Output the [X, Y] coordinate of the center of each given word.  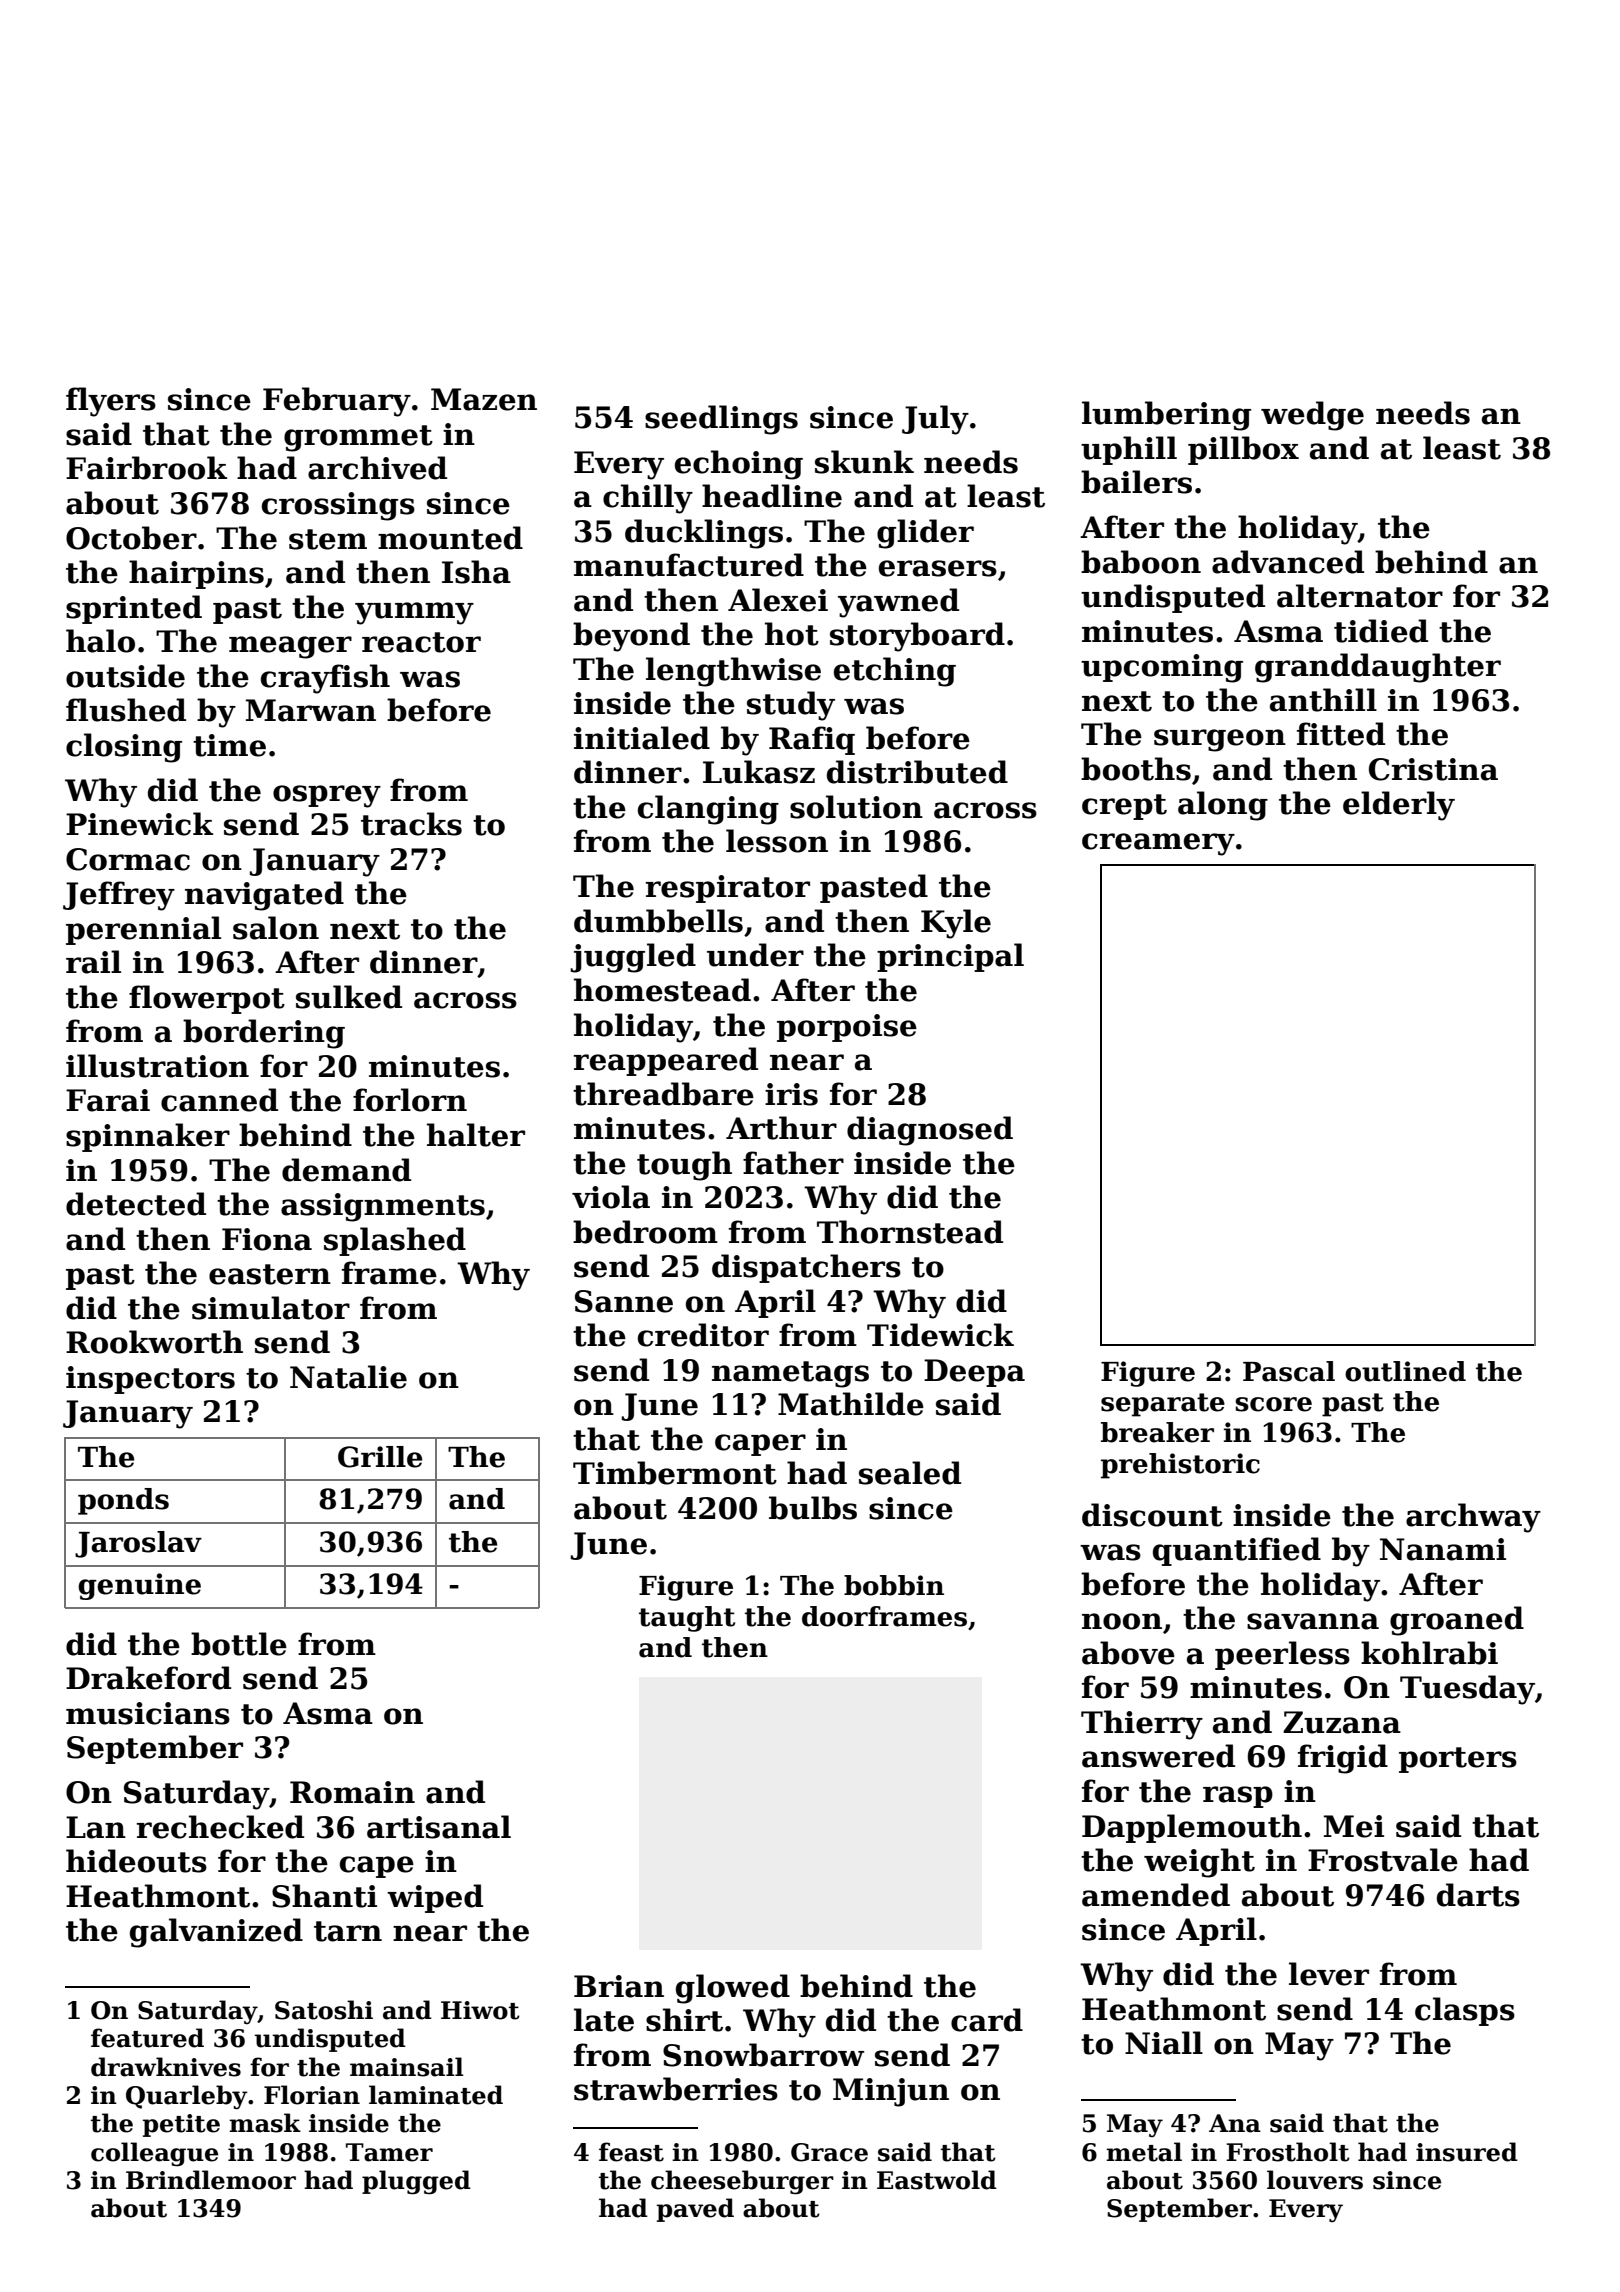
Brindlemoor [211, 2180]
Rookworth [154, 1342]
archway [1473, 1518]
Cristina [1433, 769]
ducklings [704, 534]
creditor [703, 1335]
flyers [111, 402]
